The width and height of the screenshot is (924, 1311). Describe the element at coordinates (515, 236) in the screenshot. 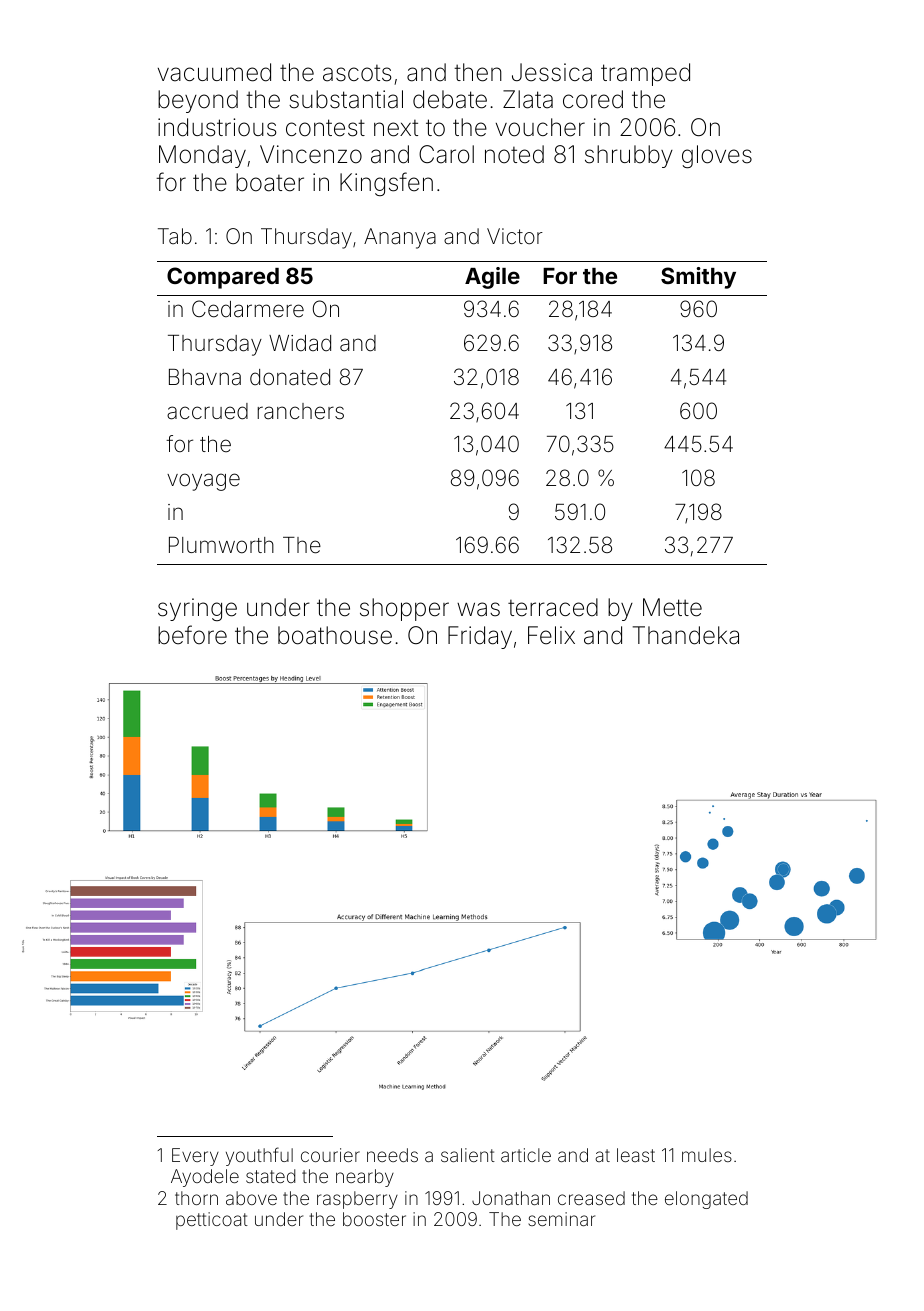

I see `Victor` at that location.
